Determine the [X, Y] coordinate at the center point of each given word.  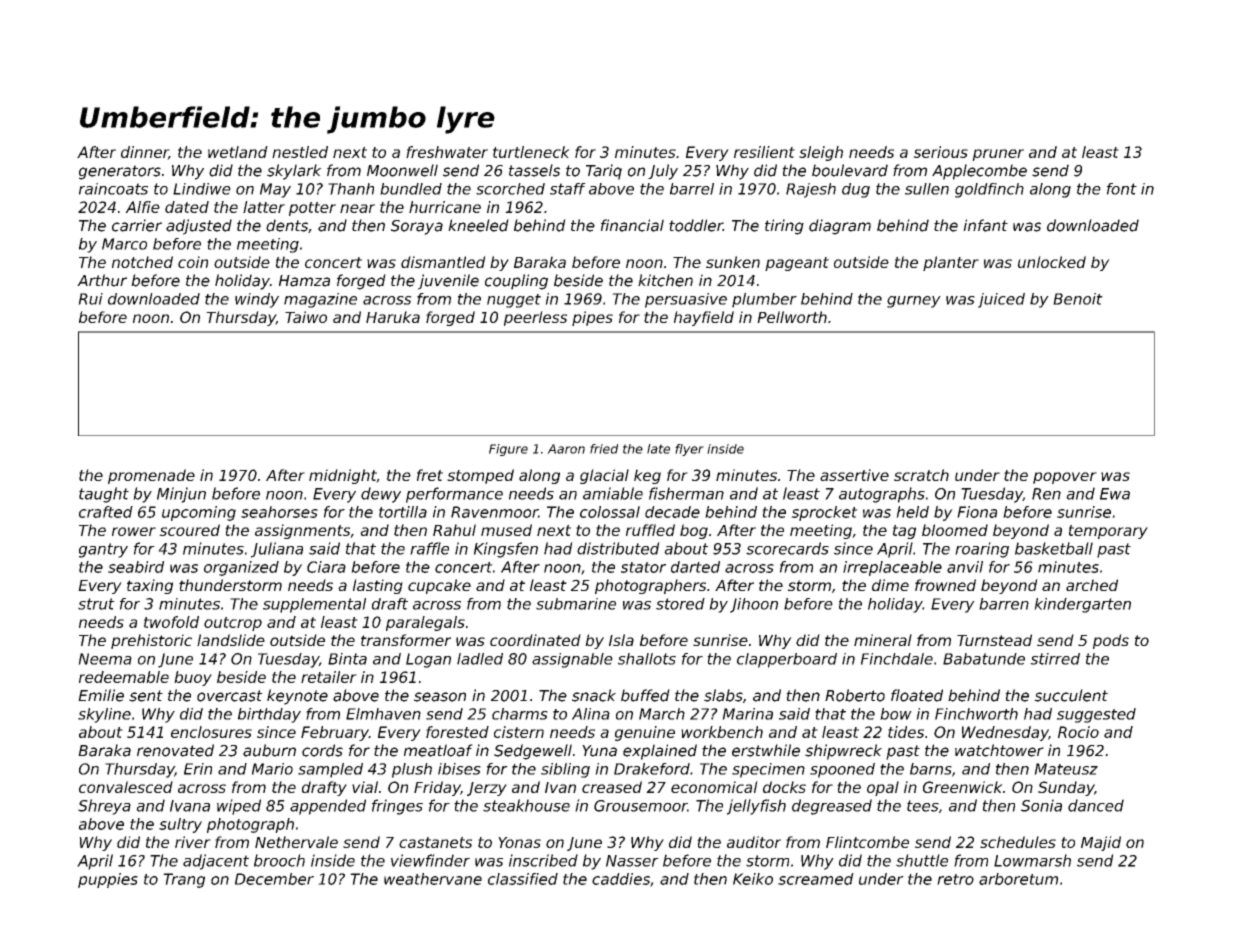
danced [1096, 805]
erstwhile [766, 750]
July [663, 172]
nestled [300, 152]
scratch [921, 475]
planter [951, 263]
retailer [329, 677]
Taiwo [306, 317]
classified [523, 879]
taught [104, 495]
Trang [184, 880]
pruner [998, 155]
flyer [689, 450]
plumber [764, 300]
